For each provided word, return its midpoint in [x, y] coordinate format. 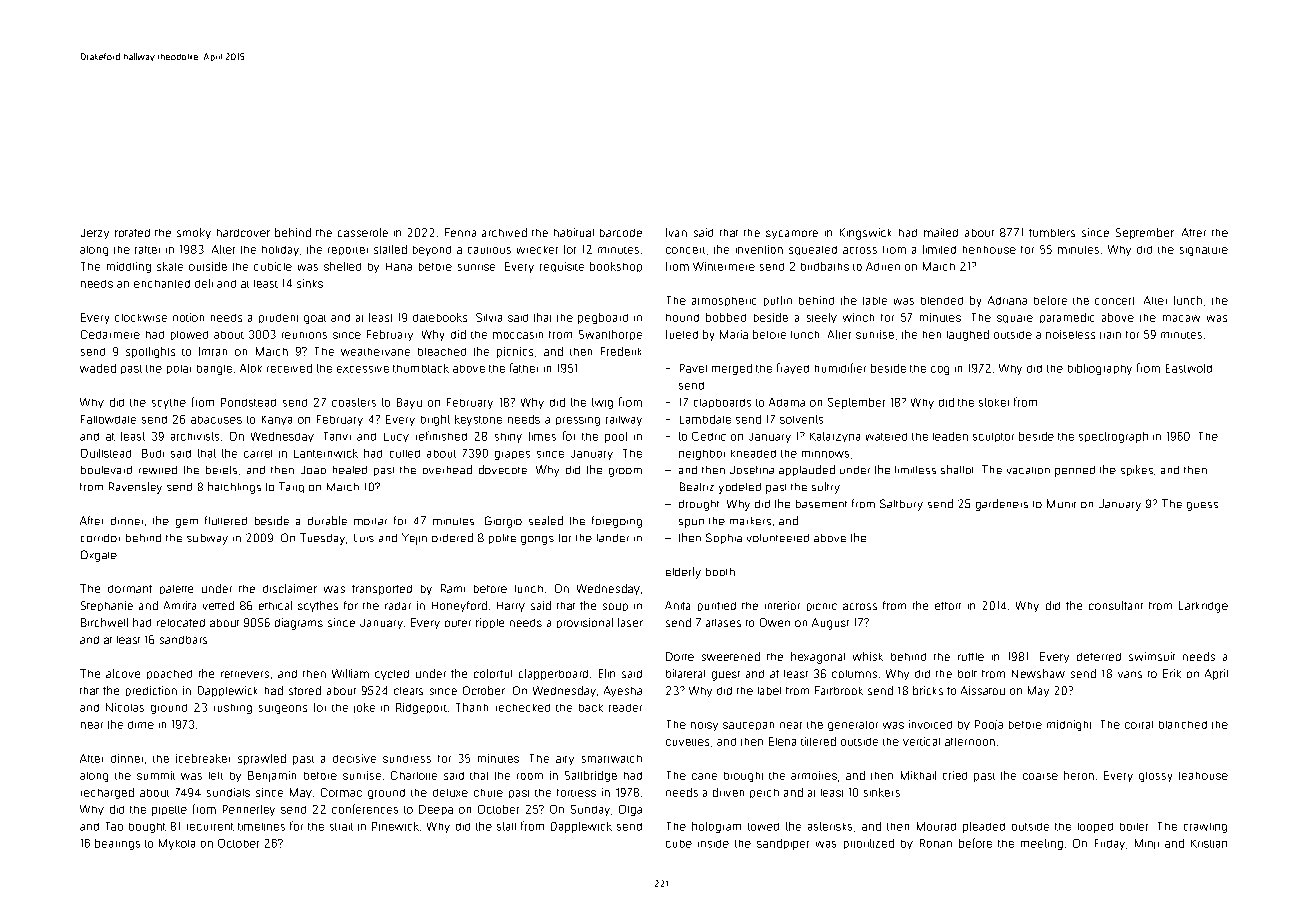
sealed [546, 520]
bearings [117, 844]
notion [188, 317]
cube [679, 844]
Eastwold [1189, 368]
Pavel [693, 368]
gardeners [1002, 505]
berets [221, 470]
